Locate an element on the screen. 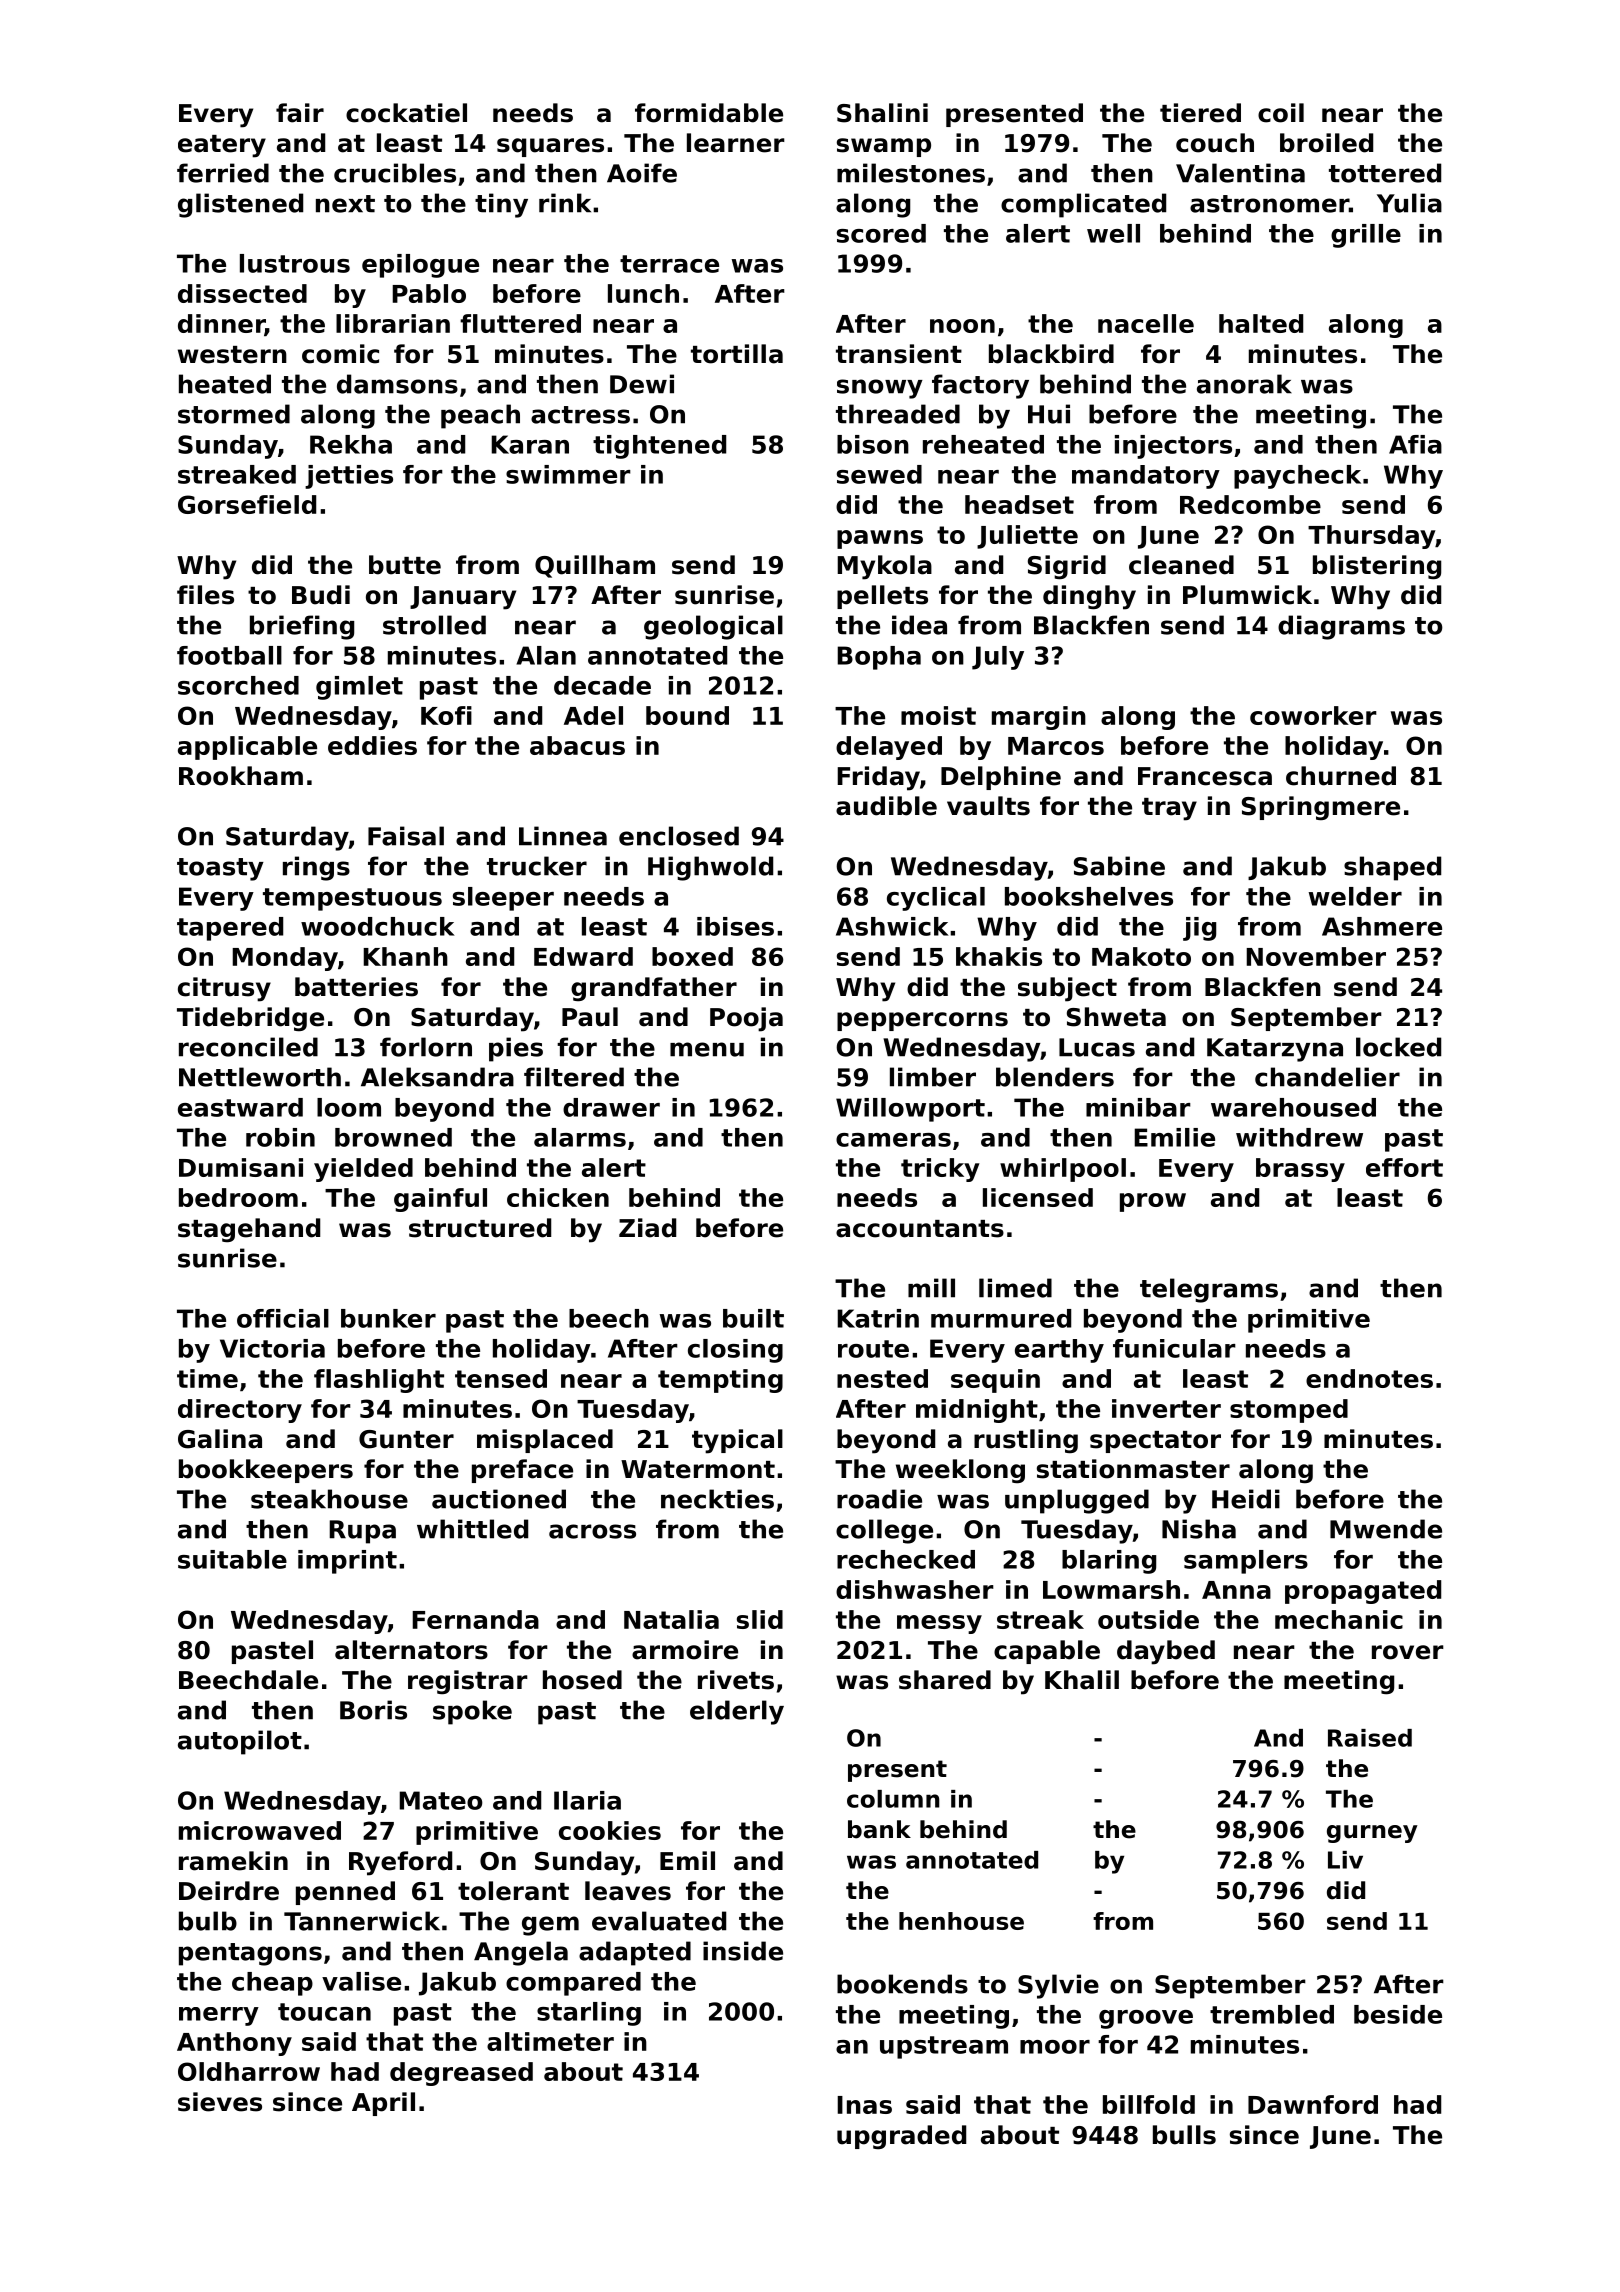 The width and height of the screenshot is (1620, 2292). Rookham is located at coordinates (241, 776).
